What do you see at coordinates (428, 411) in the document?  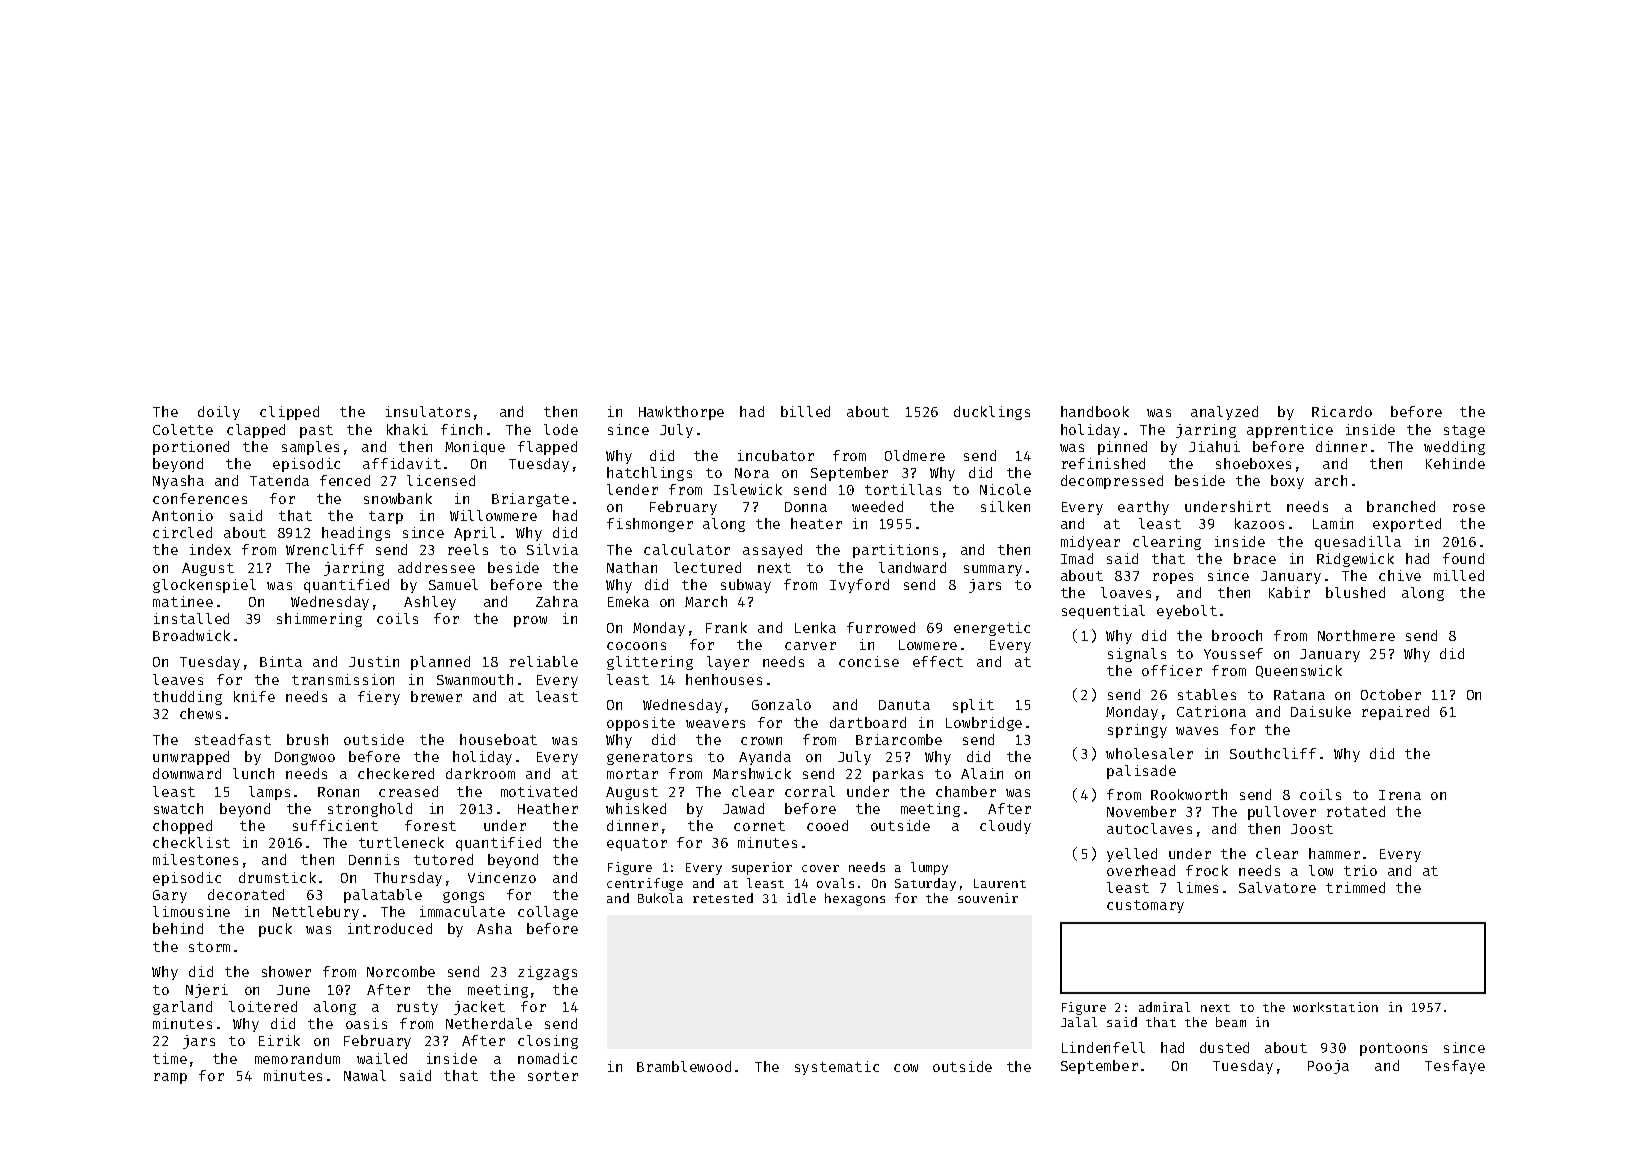 I see `insulators` at bounding box center [428, 411].
